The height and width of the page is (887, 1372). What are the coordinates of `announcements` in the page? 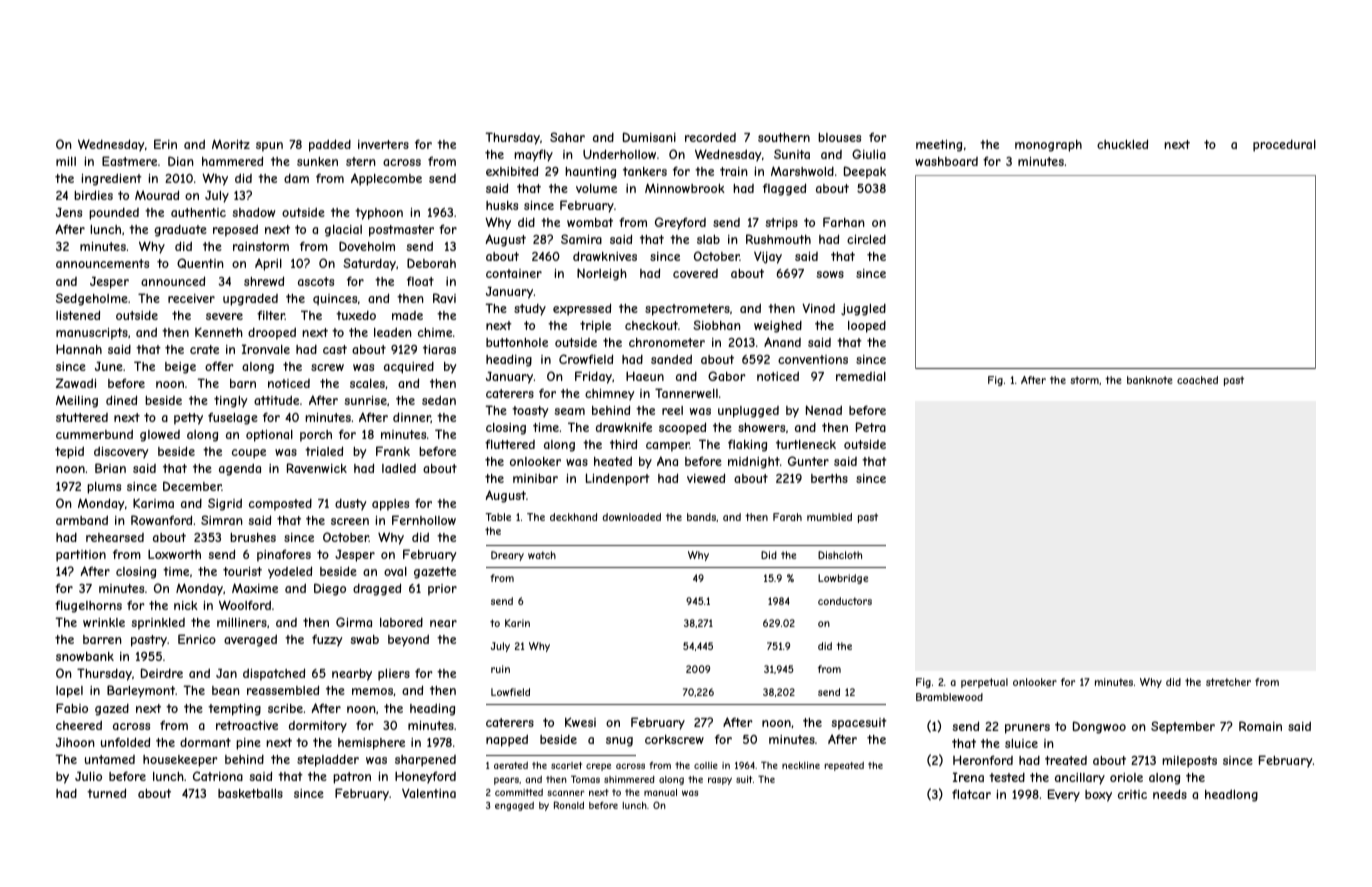 It's located at (102, 263).
